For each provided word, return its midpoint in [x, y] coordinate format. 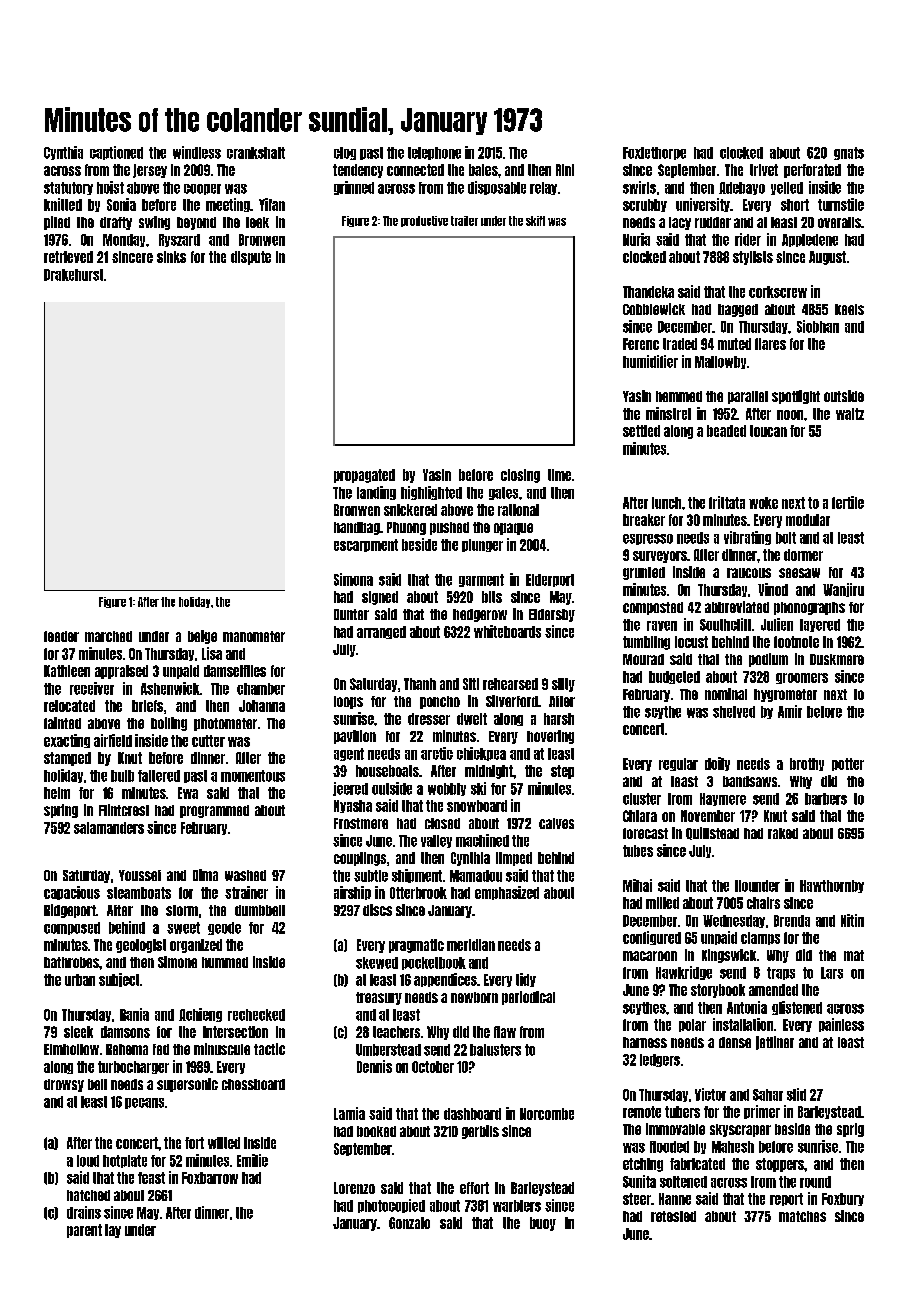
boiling [169, 724]
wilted [224, 1143]
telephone [434, 153]
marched [108, 636]
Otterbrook [418, 893]
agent [349, 754]
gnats [849, 153]
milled [662, 903]
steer [637, 1199]
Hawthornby [832, 886]
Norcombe [547, 1114]
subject [119, 980]
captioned [116, 153]
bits [492, 597]
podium [768, 660]
